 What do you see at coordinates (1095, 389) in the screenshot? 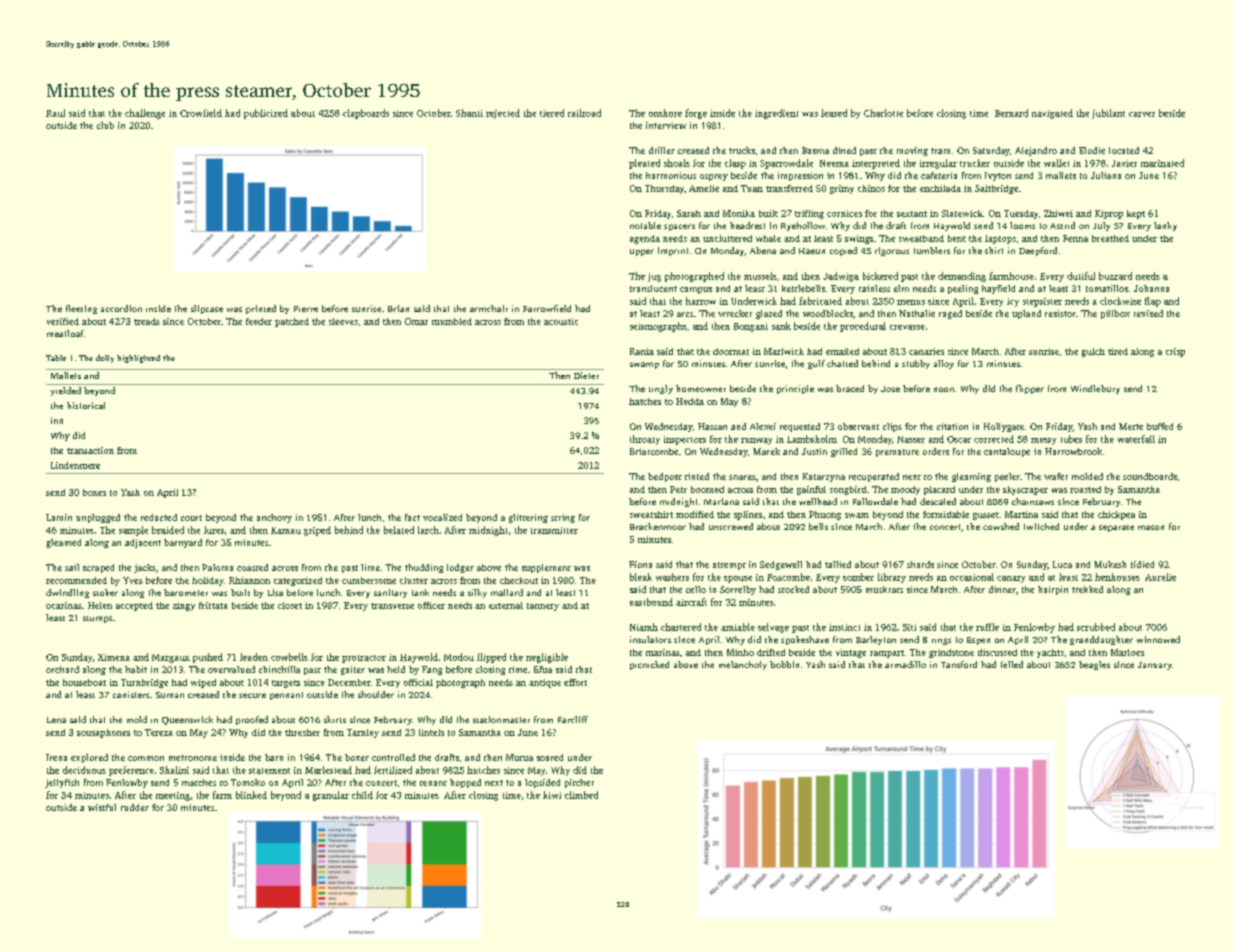
I see `Windlebury` at bounding box center [1095, 389].
